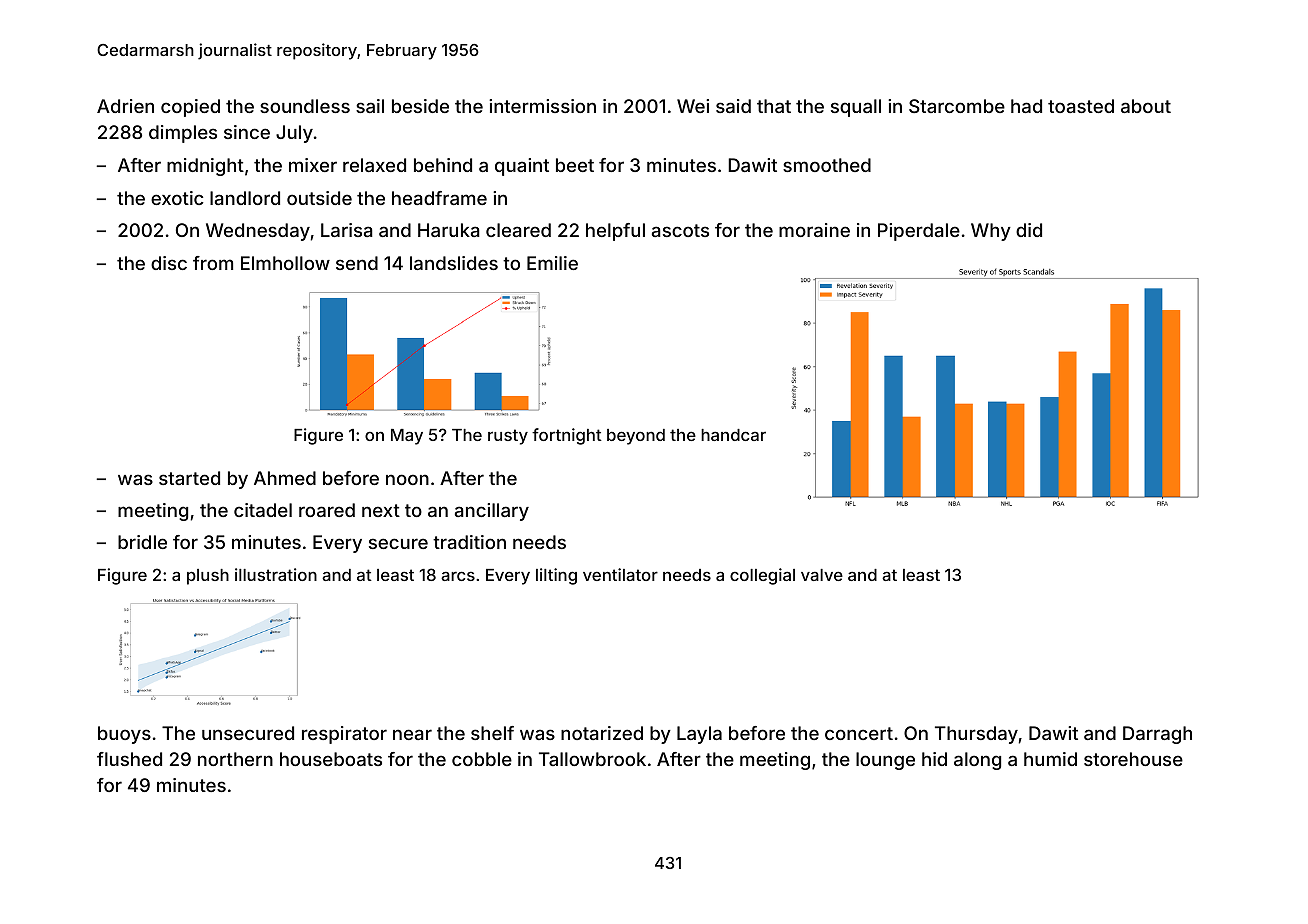 Image resolution: width=1308 pixels, height=924 pixels. I want to click on Elmhollow, so click(285, 263).
